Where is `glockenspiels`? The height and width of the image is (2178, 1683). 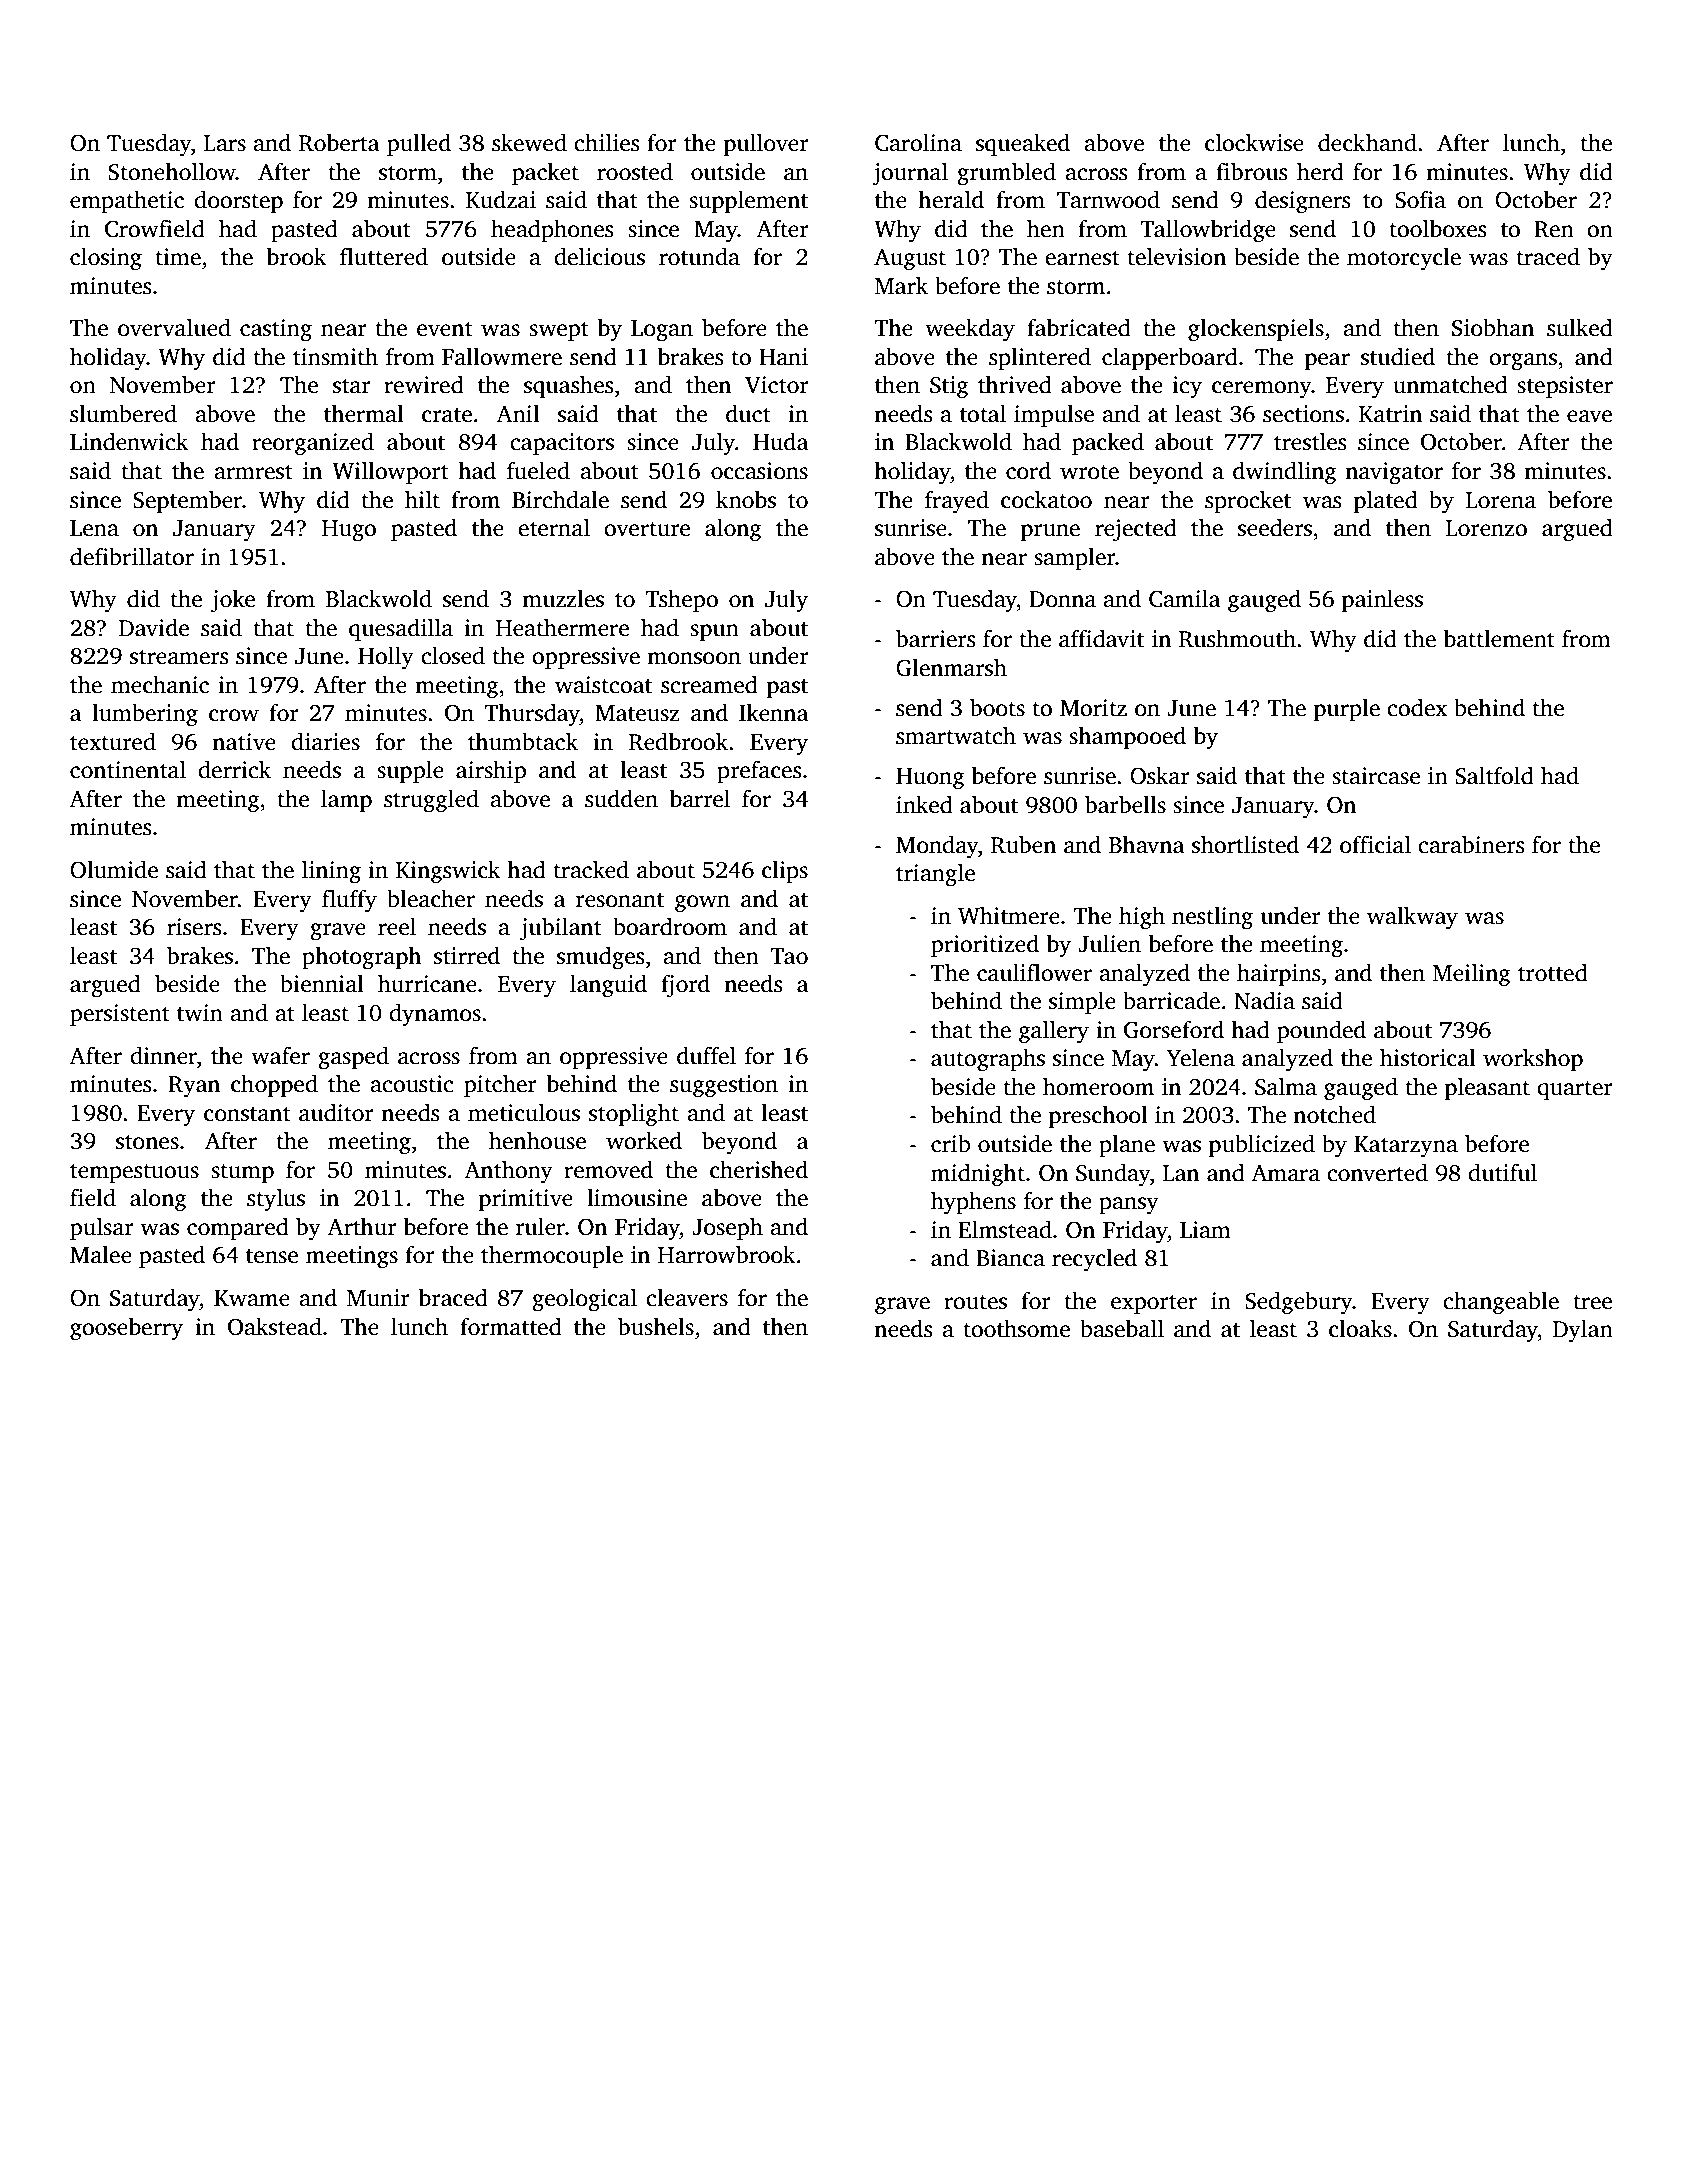
glockenspiels is located at coordinates (1256, 330).
